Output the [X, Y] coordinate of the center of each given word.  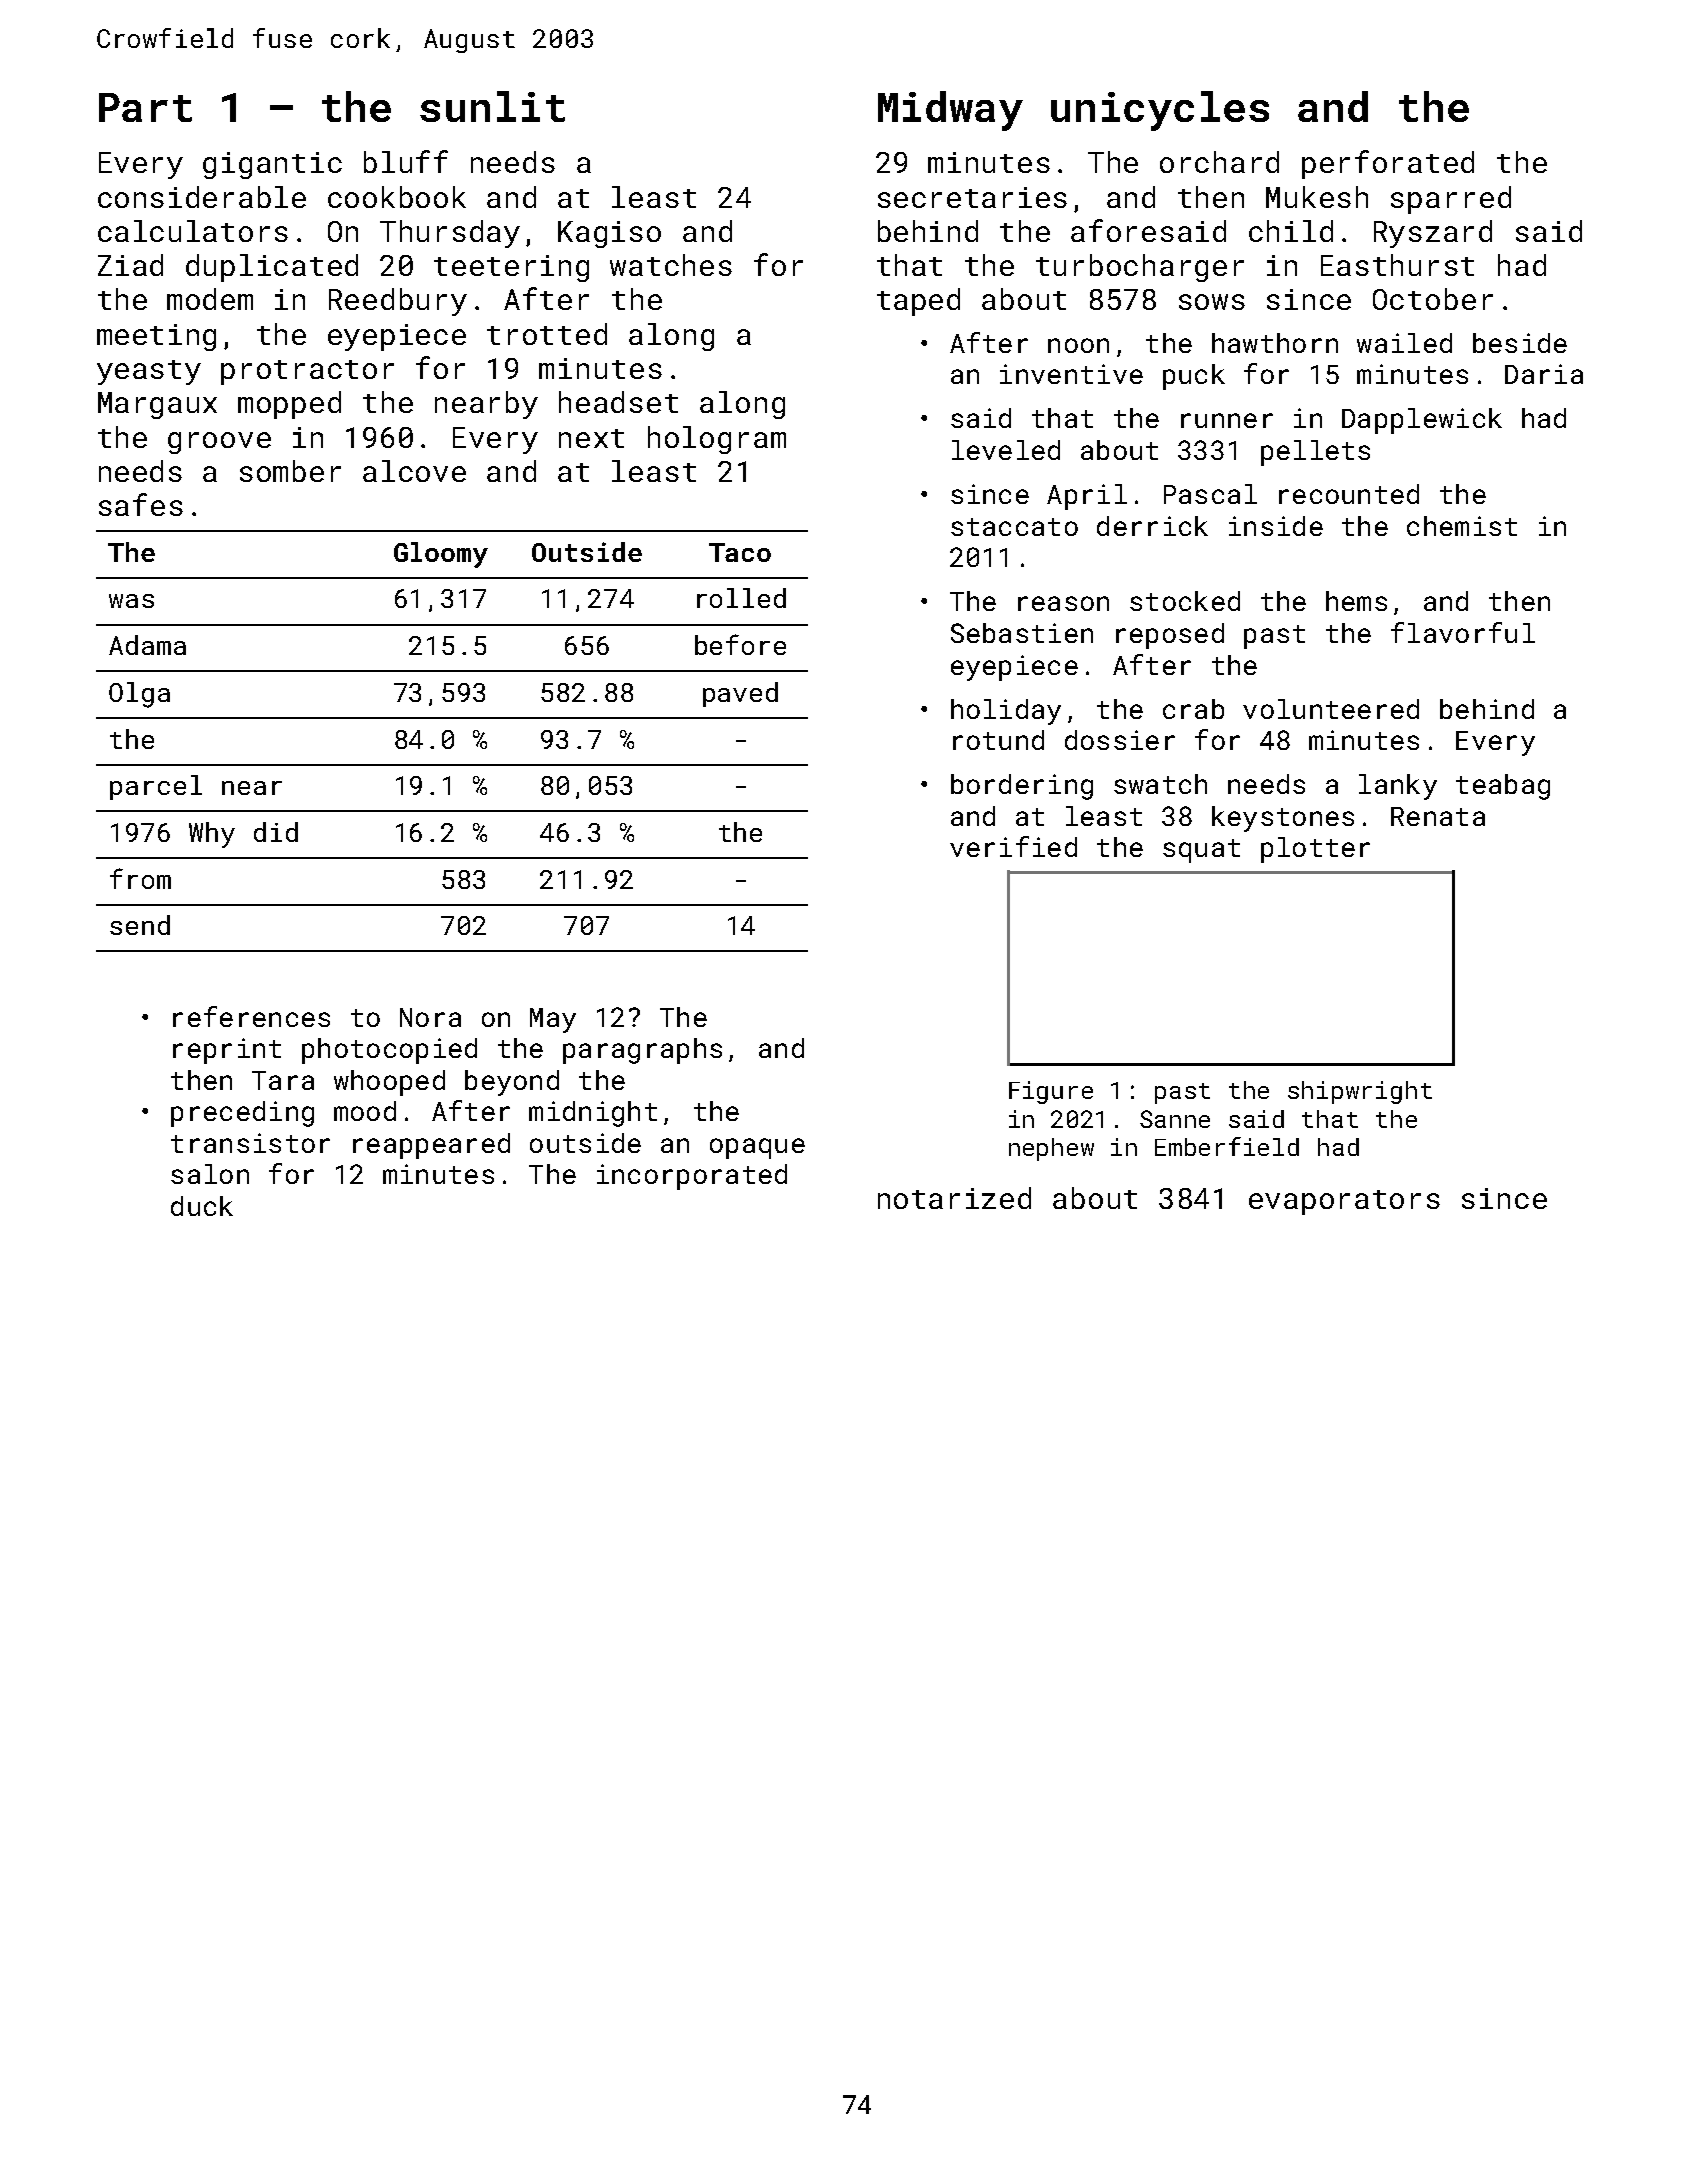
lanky [1398, 787]
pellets [1315, 453]
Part [145, 107]
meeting [156, 337]
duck [202, 1206]
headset [618, 402]
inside [1276, 526]
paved [740, 694]
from [140, 878]
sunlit [492, 106]
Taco [740, 552]
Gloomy [441, 555]
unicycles [1160, 111]
